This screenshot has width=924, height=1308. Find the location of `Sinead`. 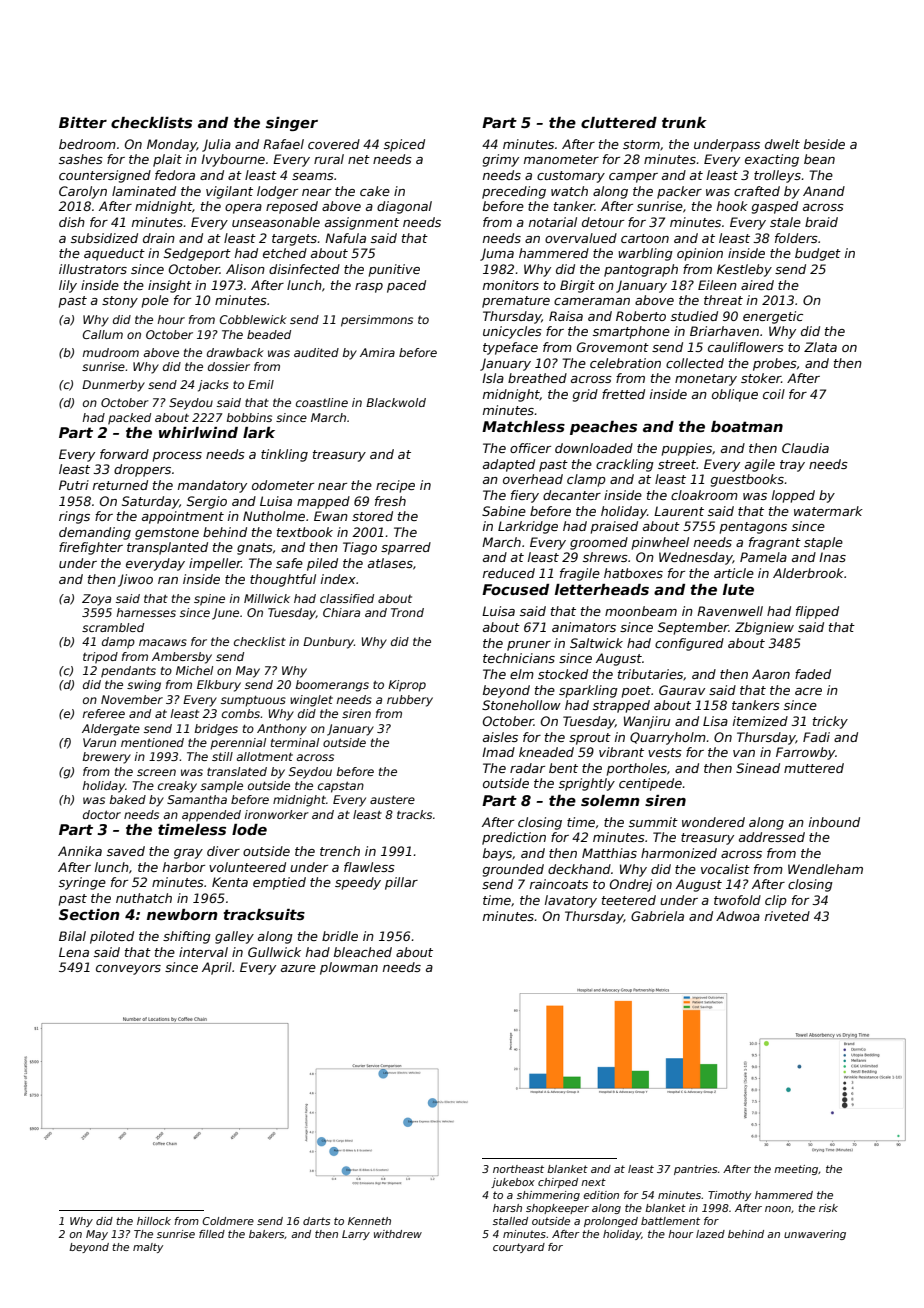

Sinead is located at coordinates (758, 768).
